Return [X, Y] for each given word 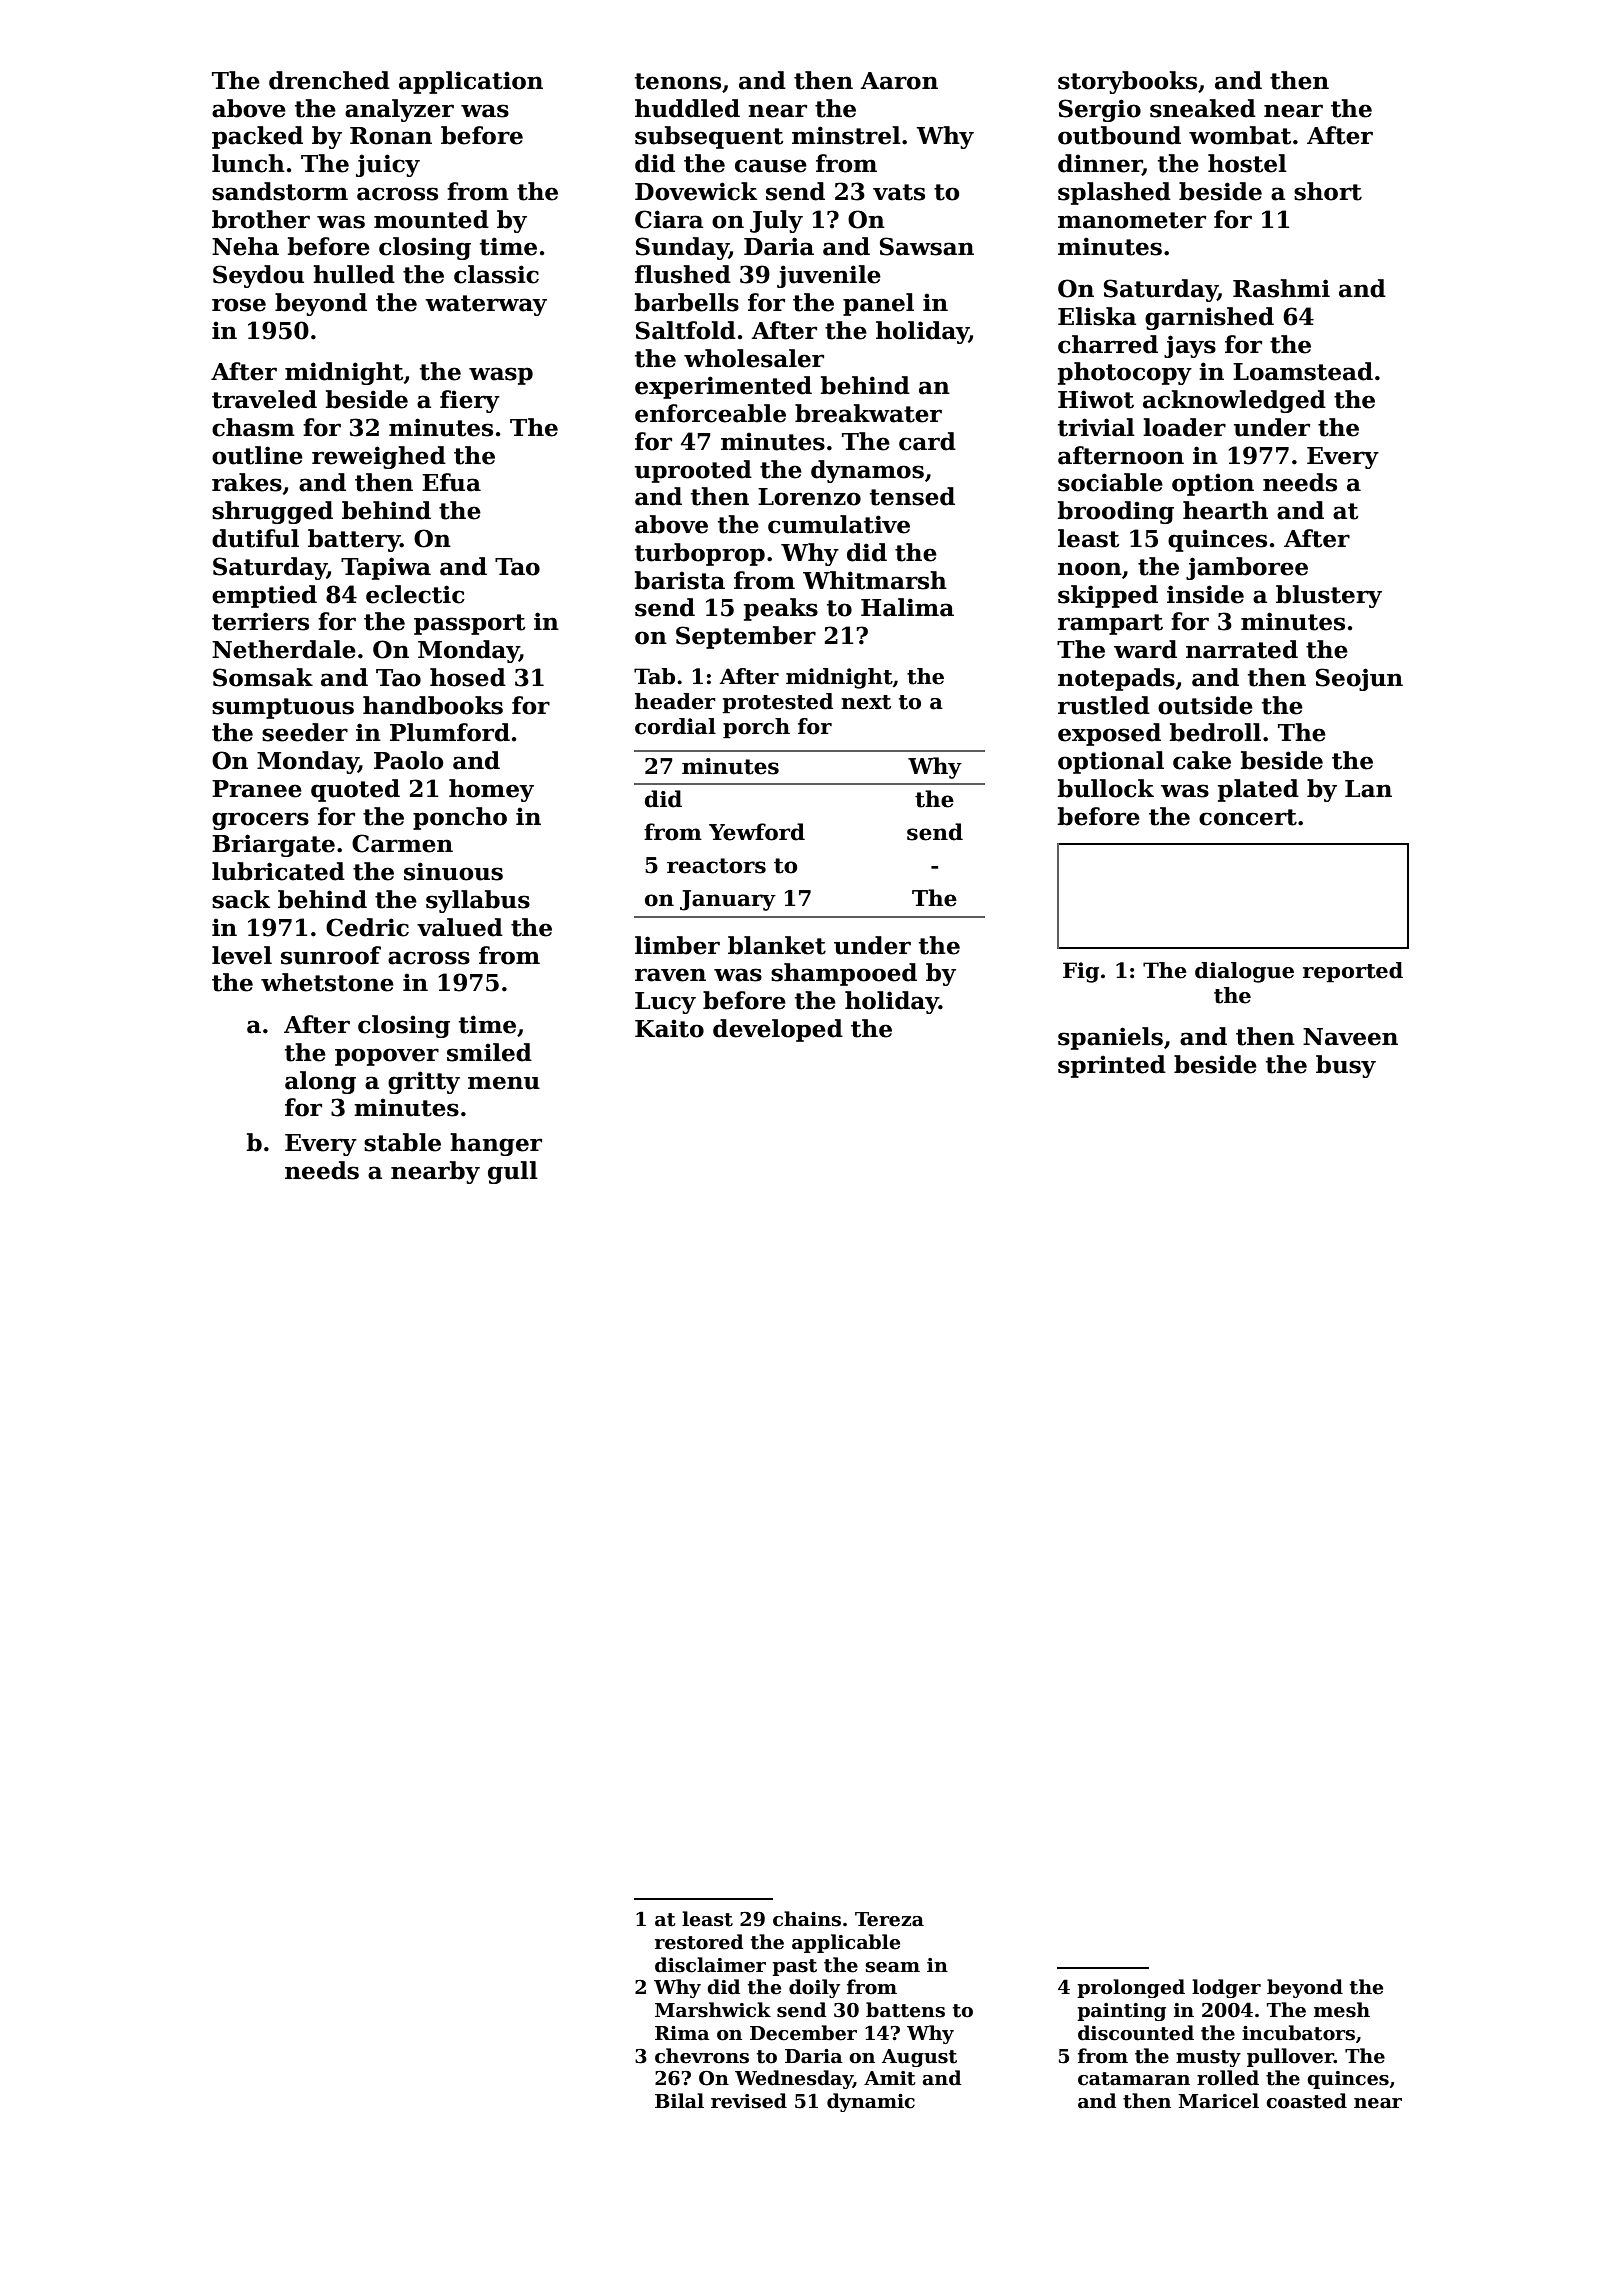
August [919, 2058]
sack [241, 899]
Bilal [679, 2101]
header [675, 701]
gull [513, 1172]
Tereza [889, 1919]
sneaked [1203, 108]
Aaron [899, 81]
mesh [1342, 2010]
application [471, 82]
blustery [1329, 596]
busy [1346, 1066]
